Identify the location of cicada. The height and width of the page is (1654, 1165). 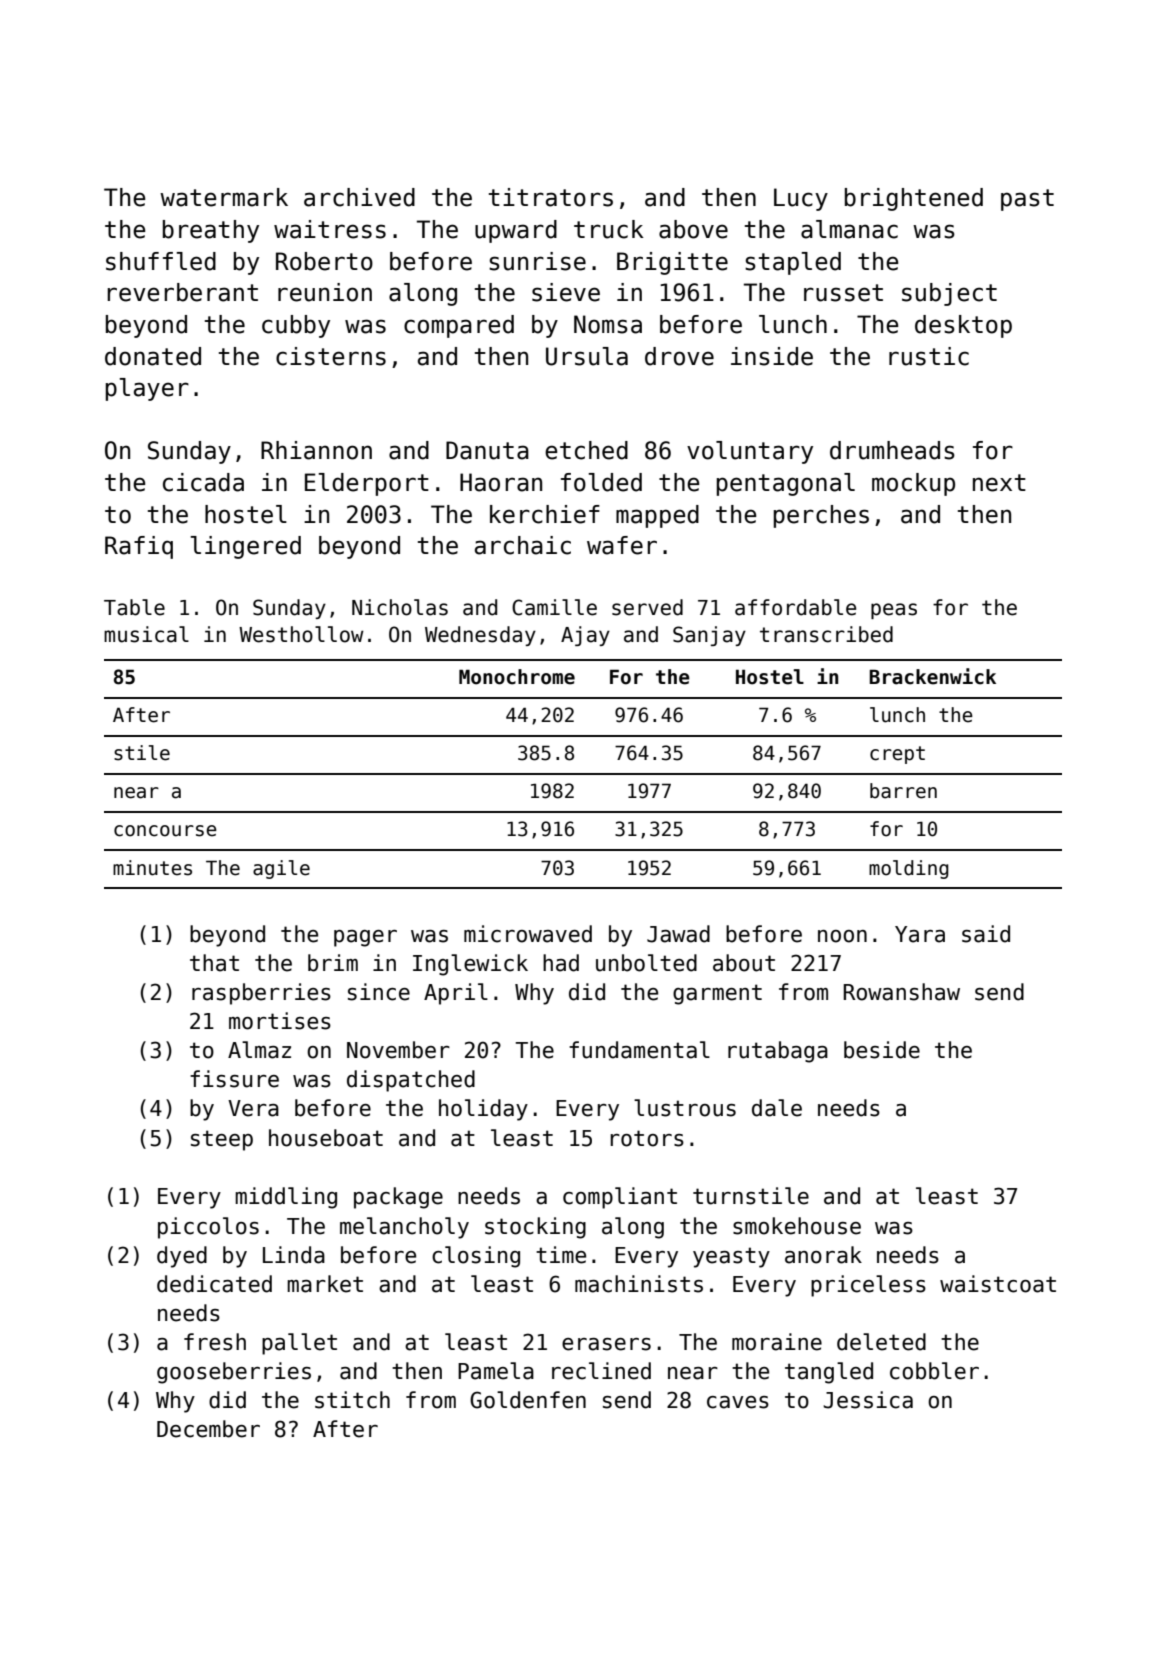
(203, 482).
